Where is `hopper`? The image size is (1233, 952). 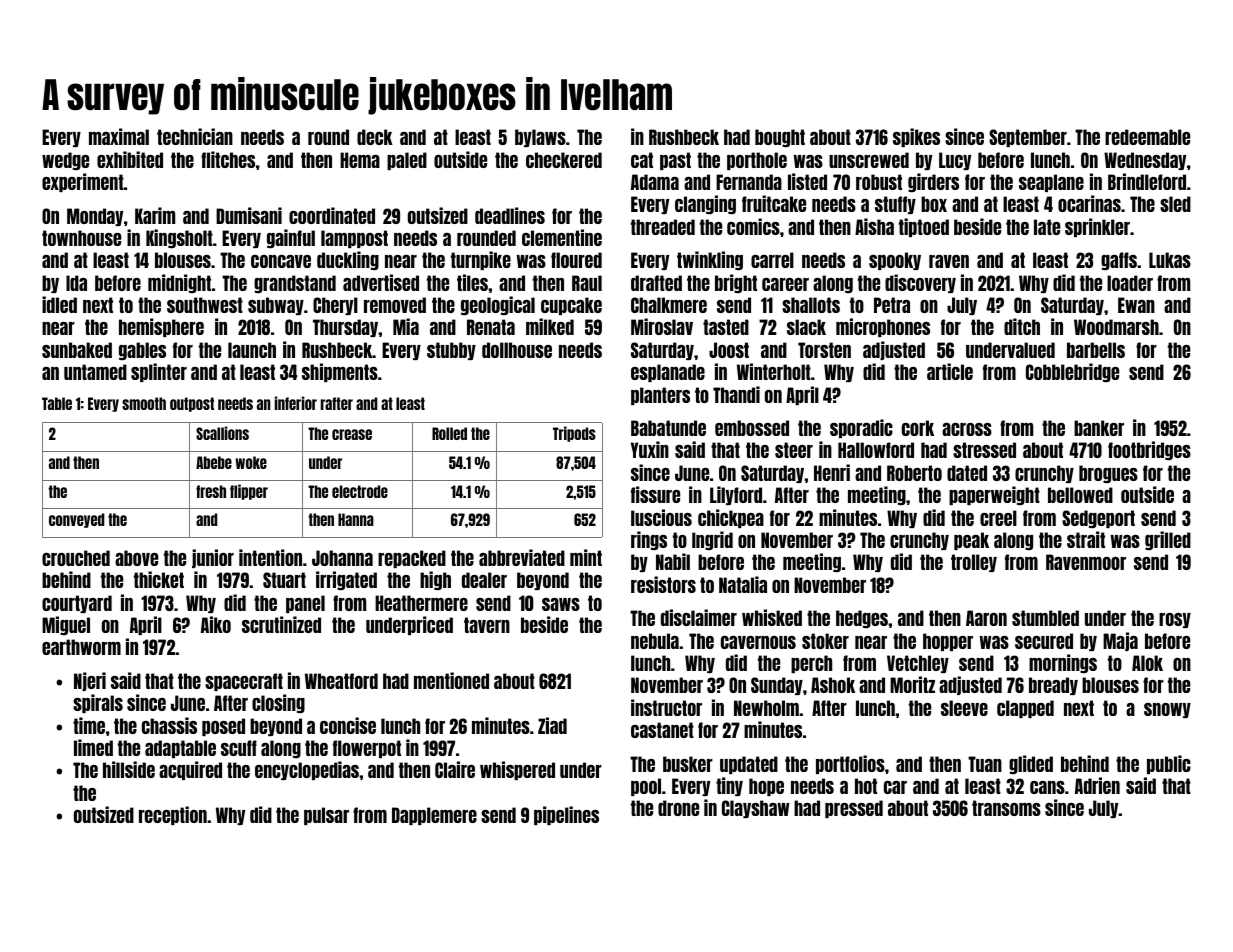 hopper is located at coordinates (948, 642).
